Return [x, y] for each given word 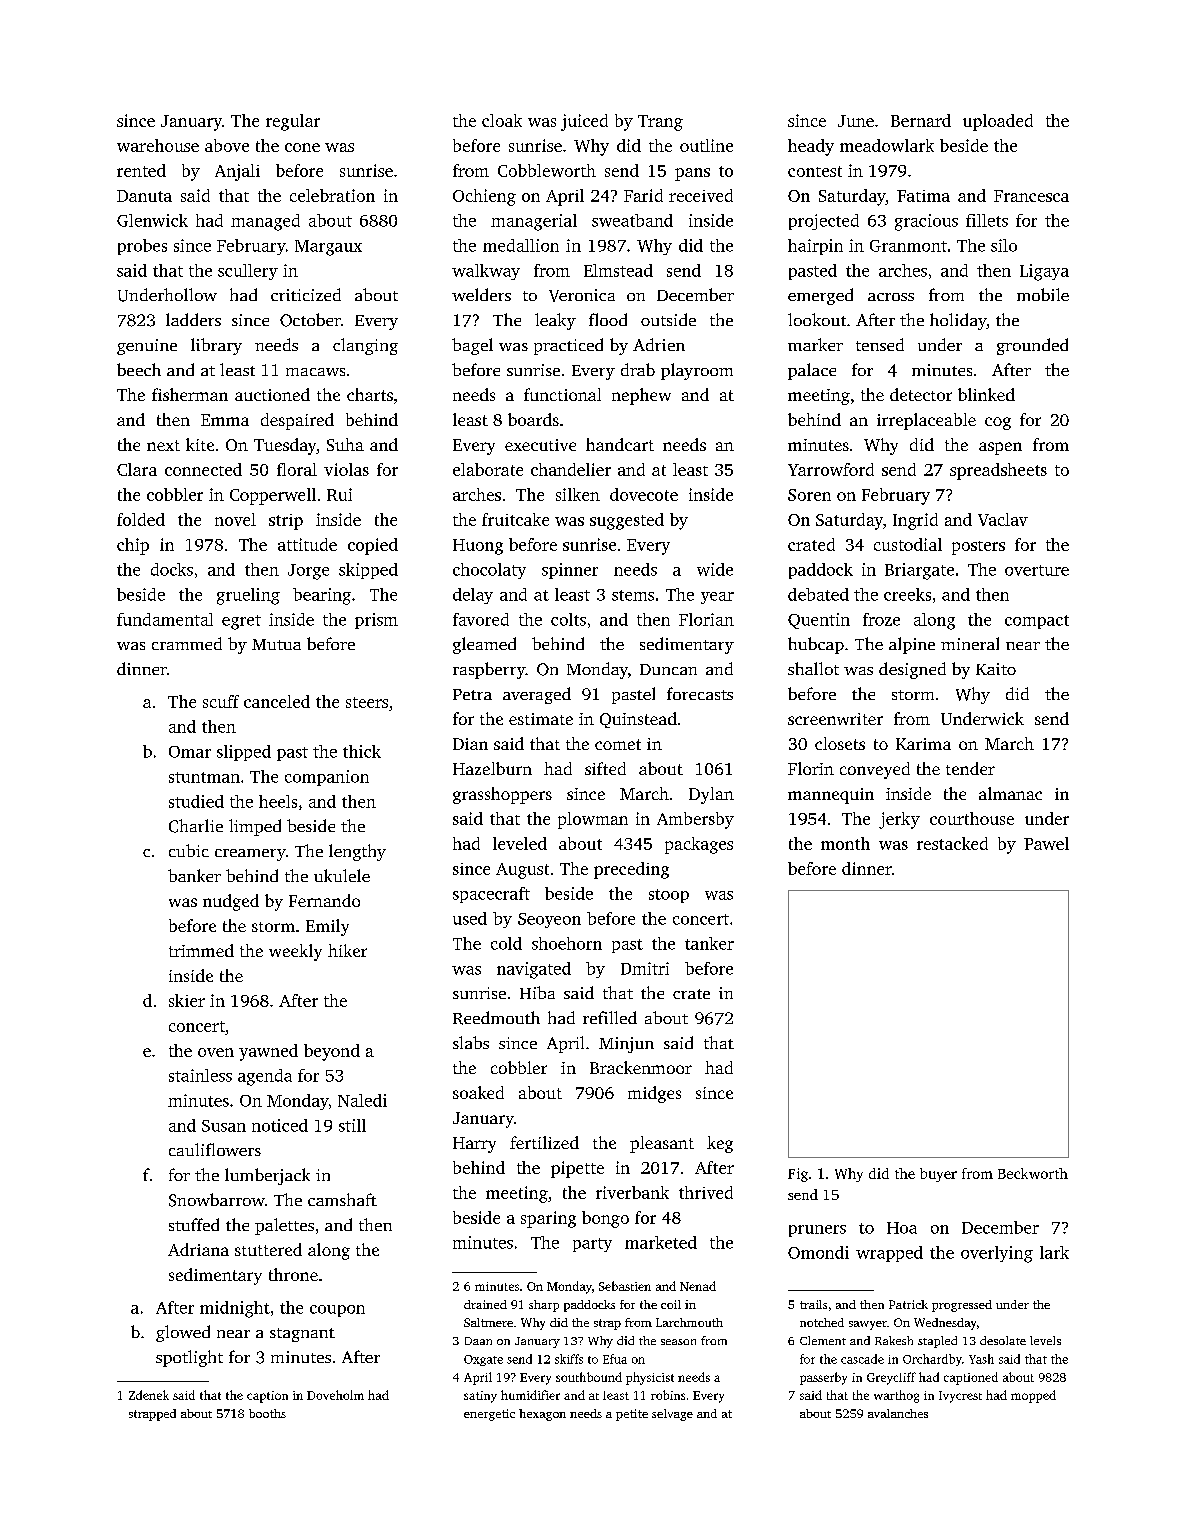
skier [187, 1000]
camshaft [342, 1199]
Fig [798, 1175]
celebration [332, 195]
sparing [548, 1219]
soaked [478, 1092]
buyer [938, 1175]
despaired [297, 421]
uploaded [998, 122]
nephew [641, 396]
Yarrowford [831, 469]
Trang [660, 123]
